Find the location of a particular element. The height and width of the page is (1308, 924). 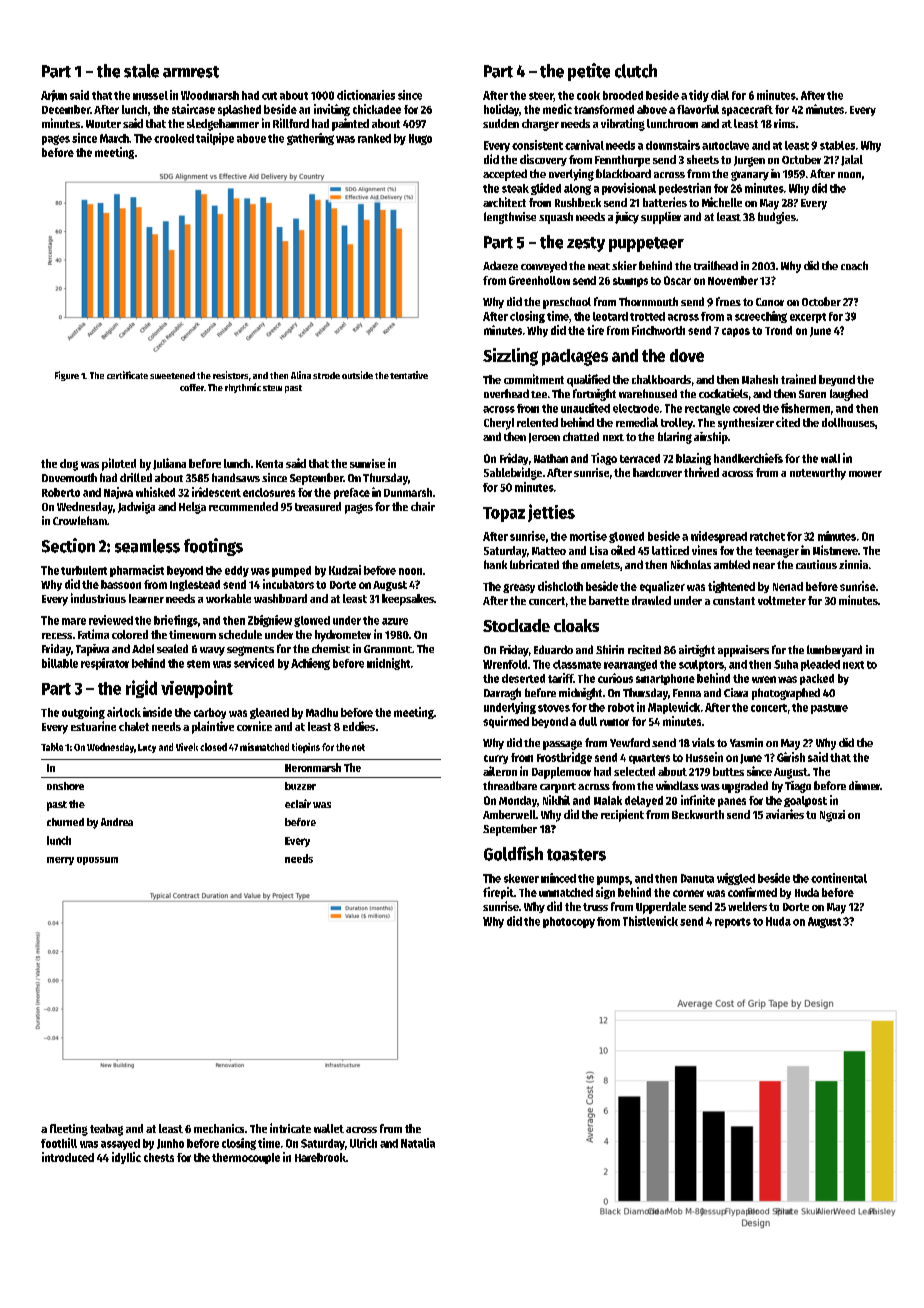

closed is located at coordinates (213, 747).
